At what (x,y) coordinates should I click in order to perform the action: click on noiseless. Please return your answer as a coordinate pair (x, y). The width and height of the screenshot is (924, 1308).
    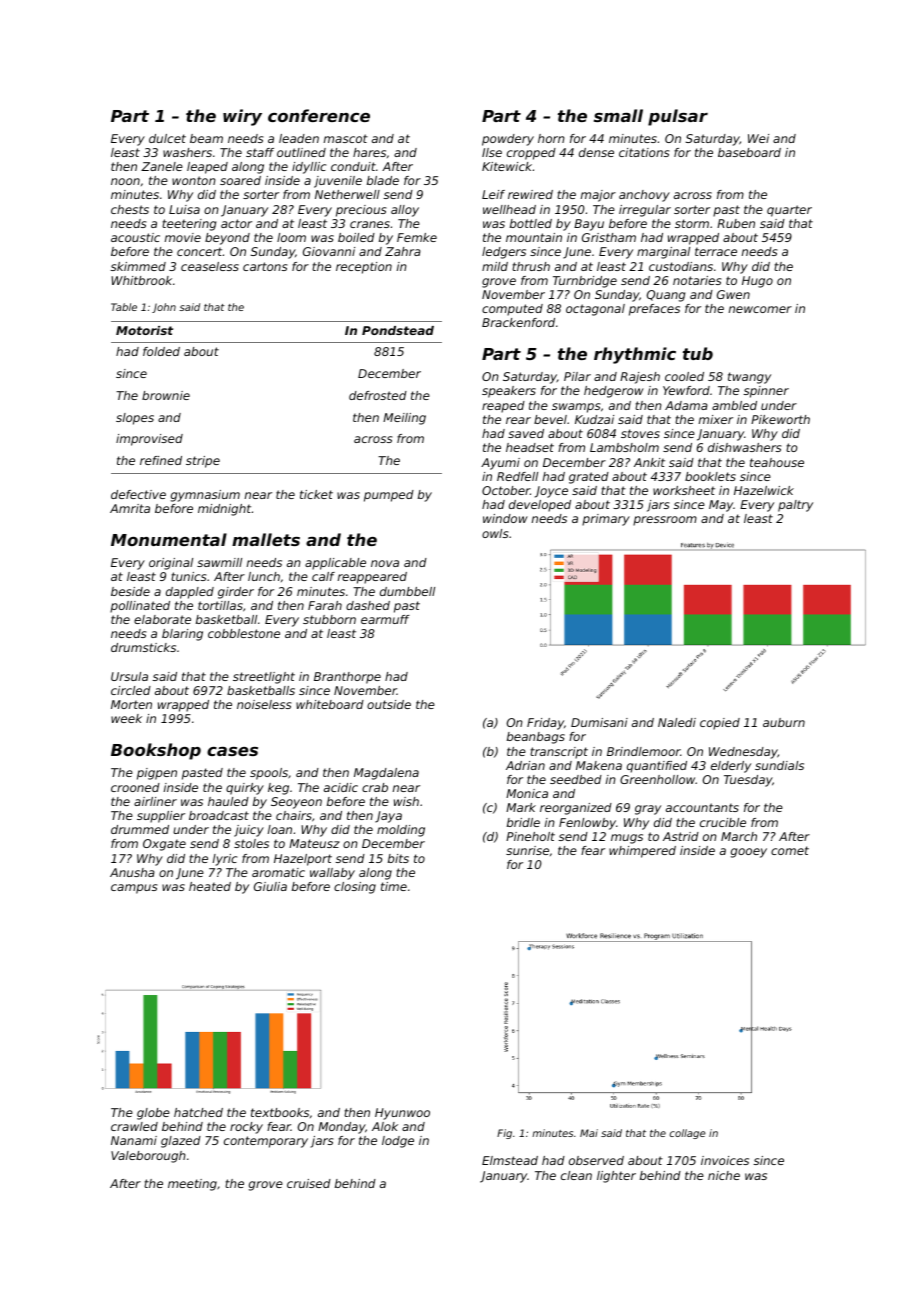
    Looking at the image, I should click on (264, 704).
